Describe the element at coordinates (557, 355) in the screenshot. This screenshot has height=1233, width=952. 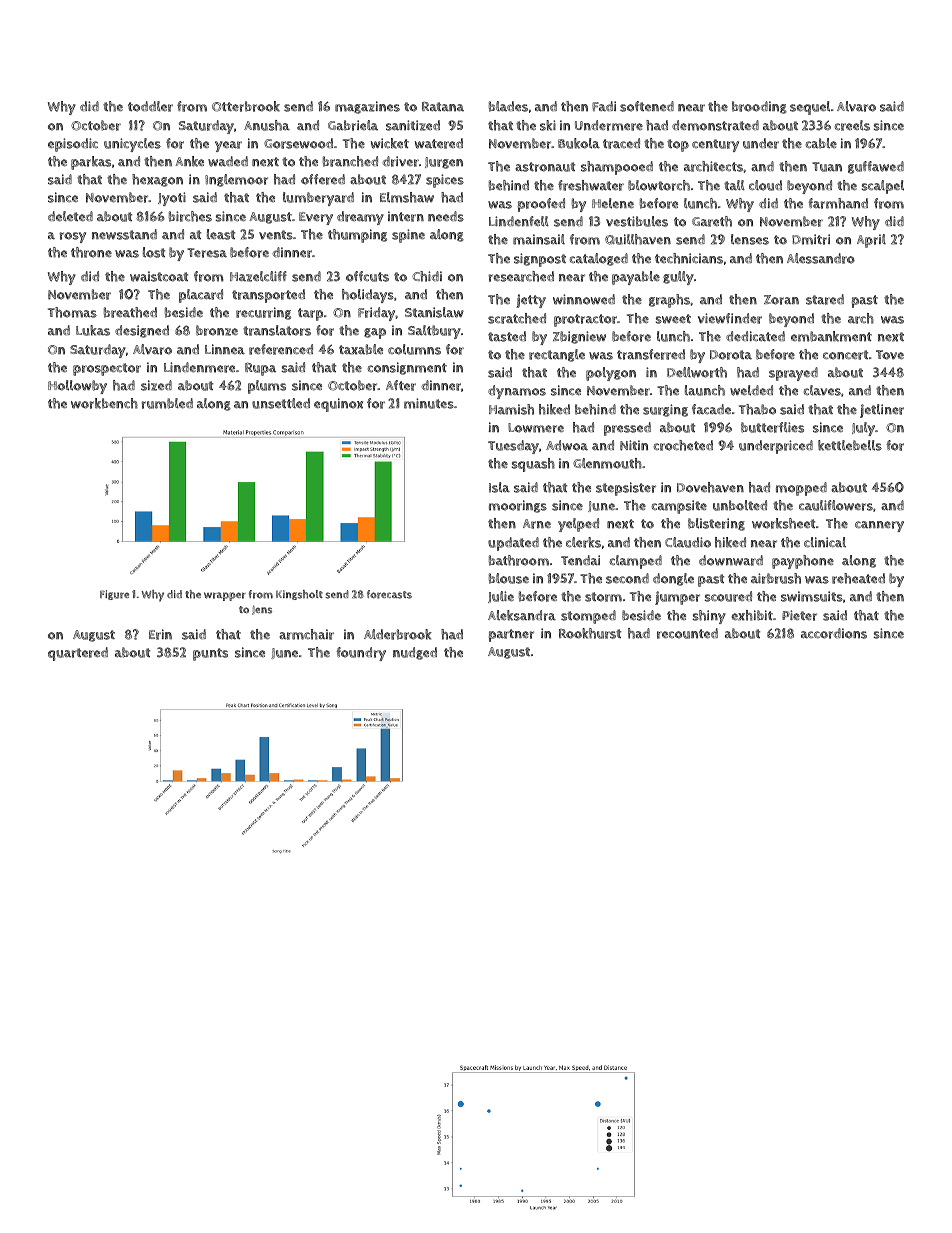
I see `rectangle` at that location.
